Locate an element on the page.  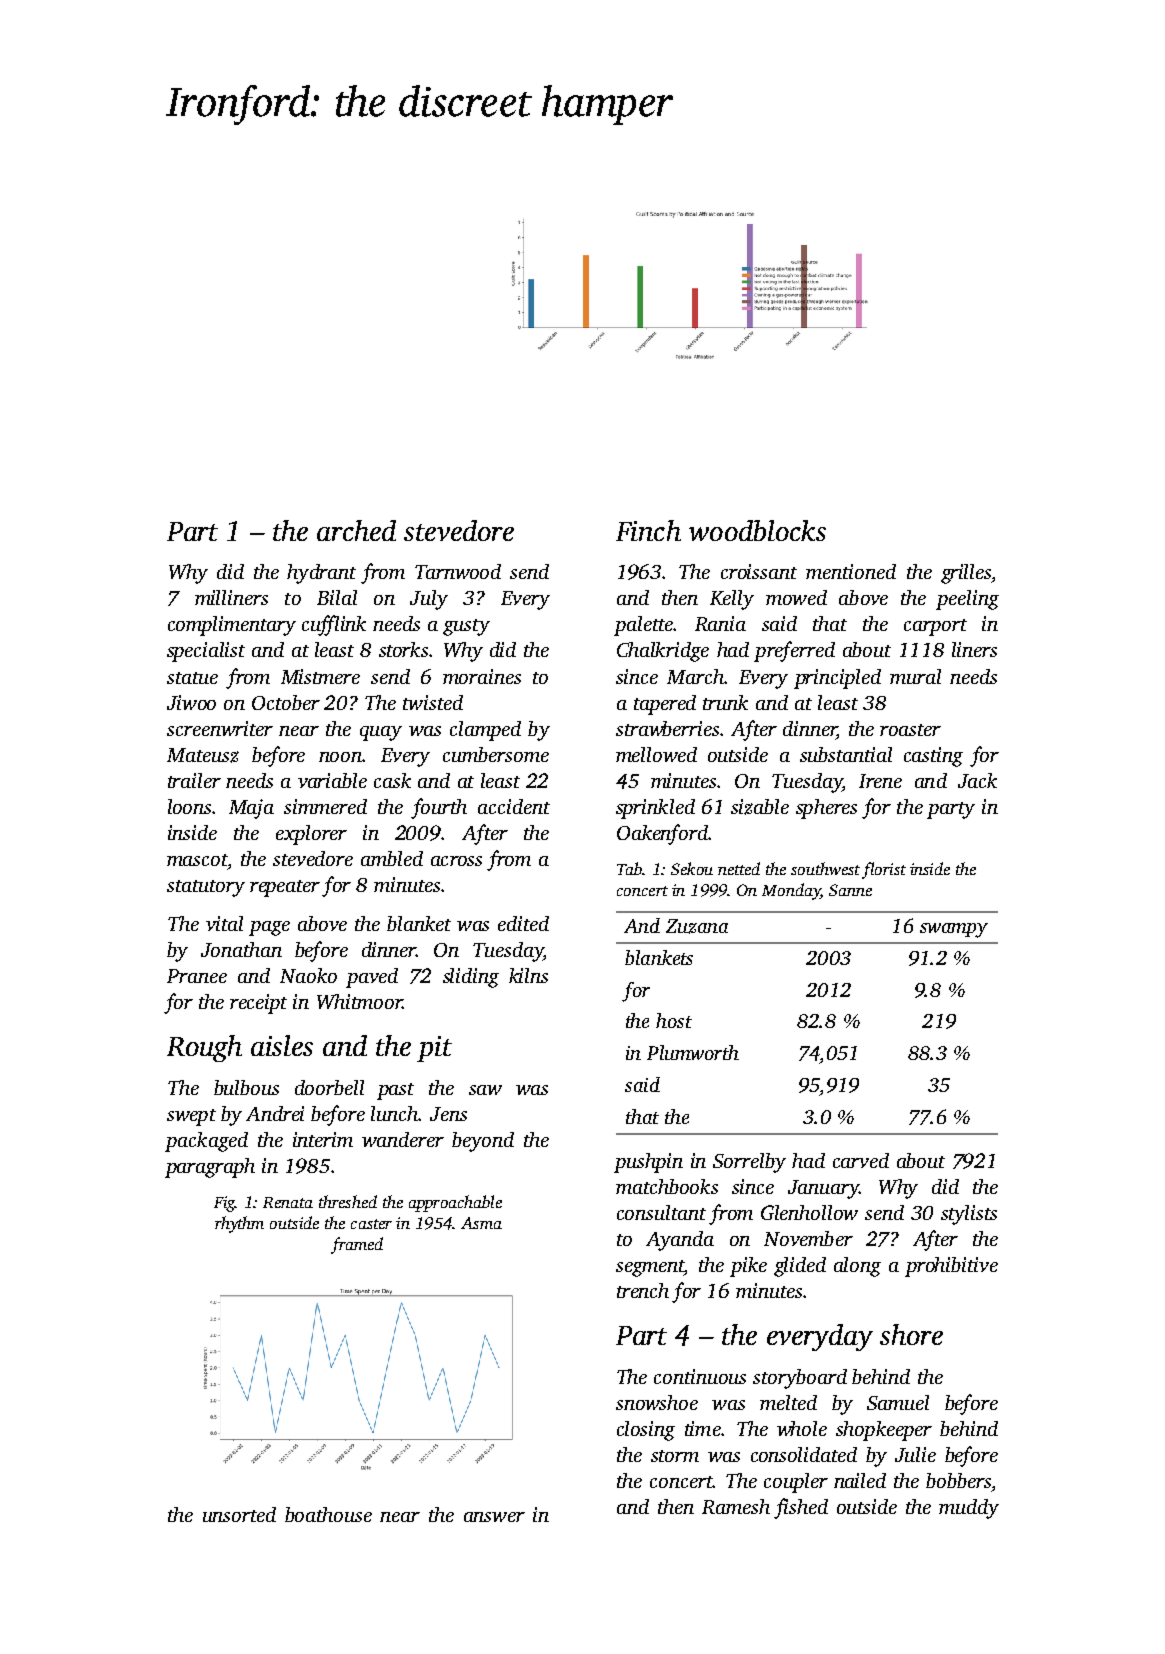
fished is located at coordinates (801, 1508).
